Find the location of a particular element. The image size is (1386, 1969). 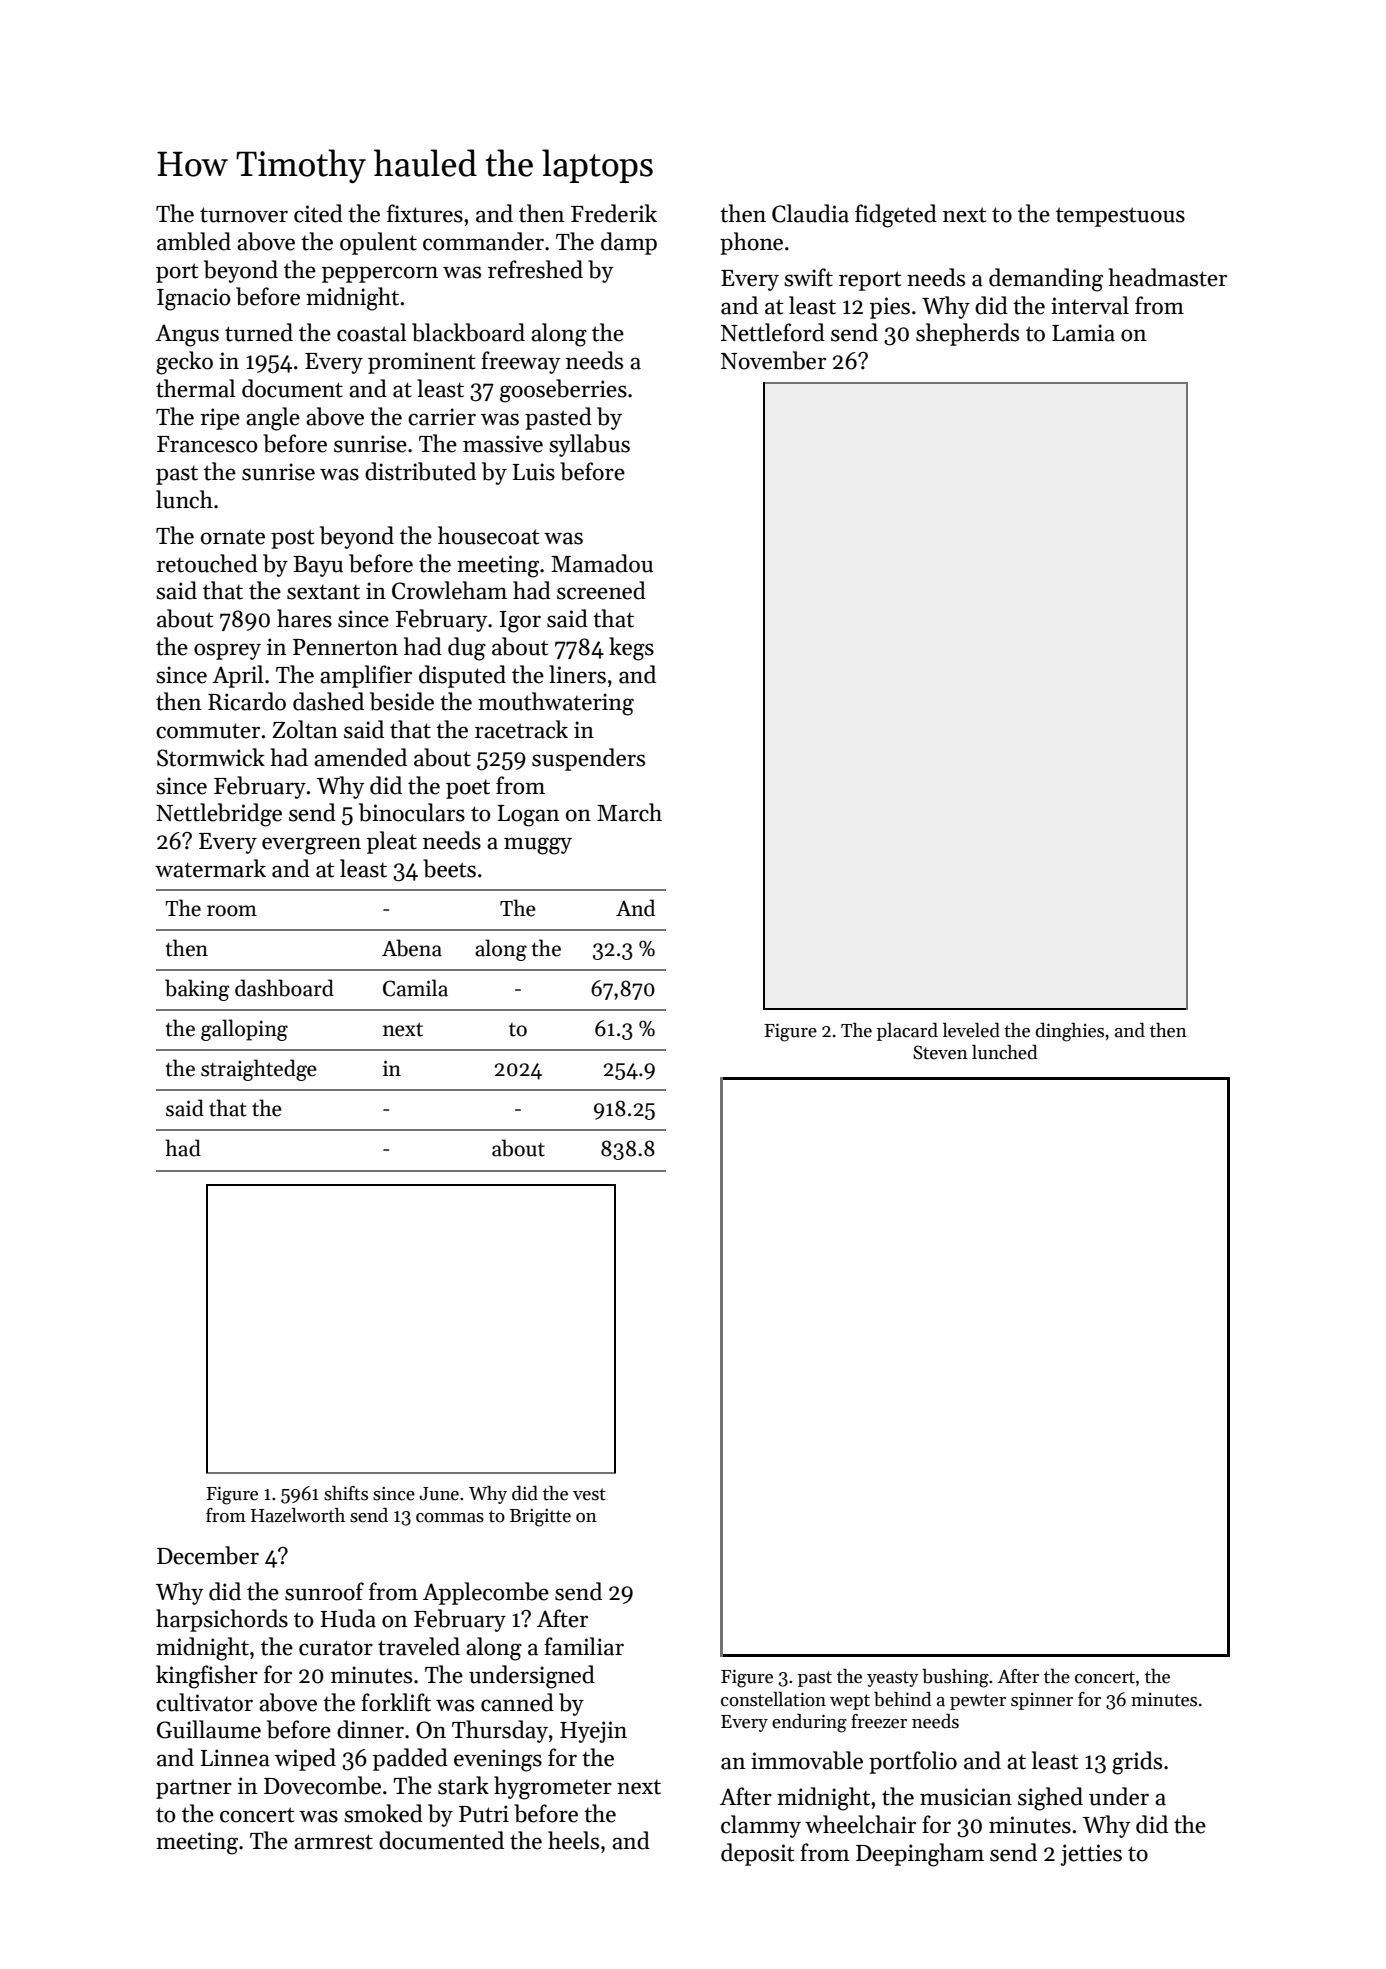

prominent is located at coordinates (421, 363).
